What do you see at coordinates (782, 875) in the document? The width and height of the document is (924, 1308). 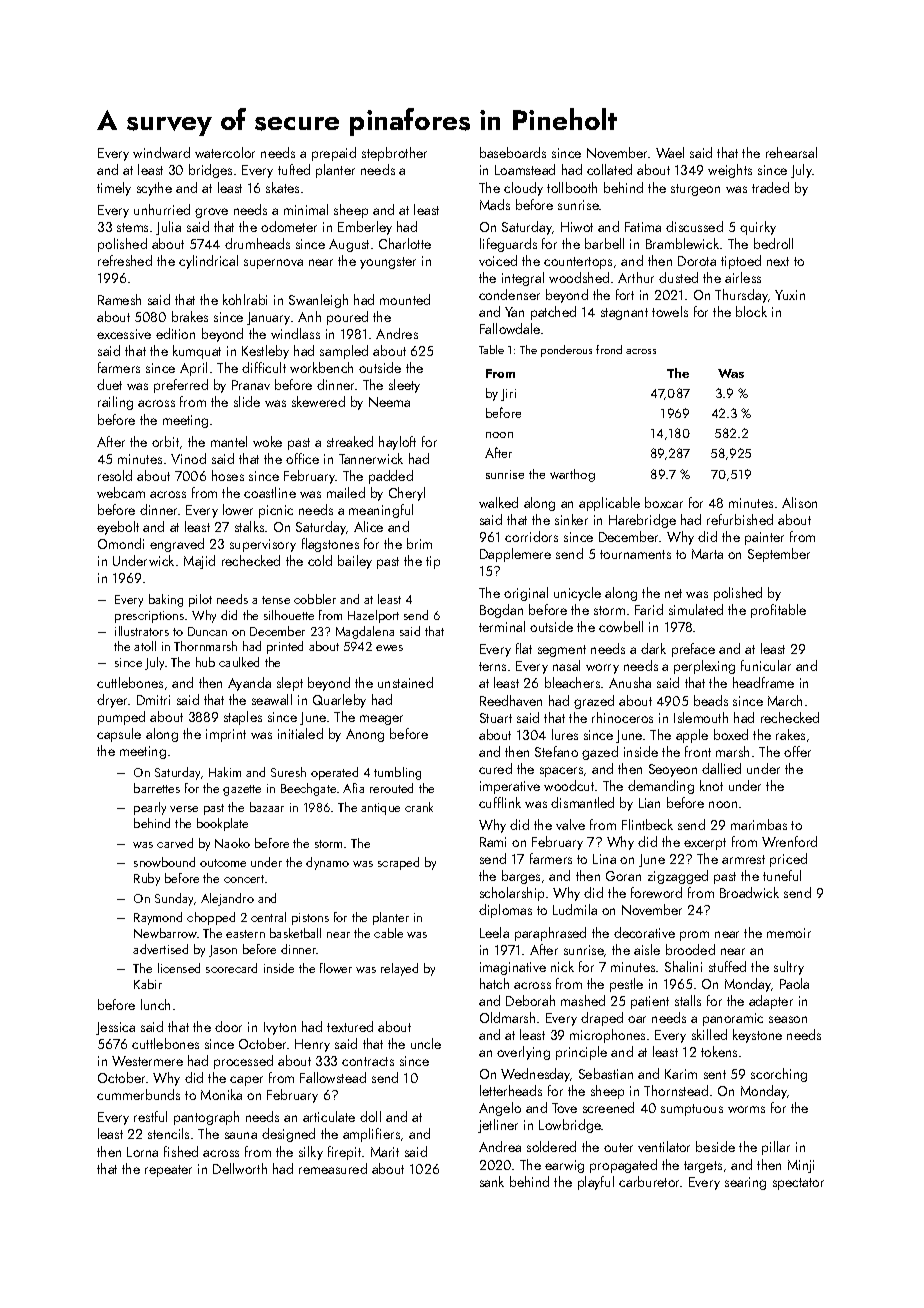 I see `tuneful` at bounding box center [782, 875].
